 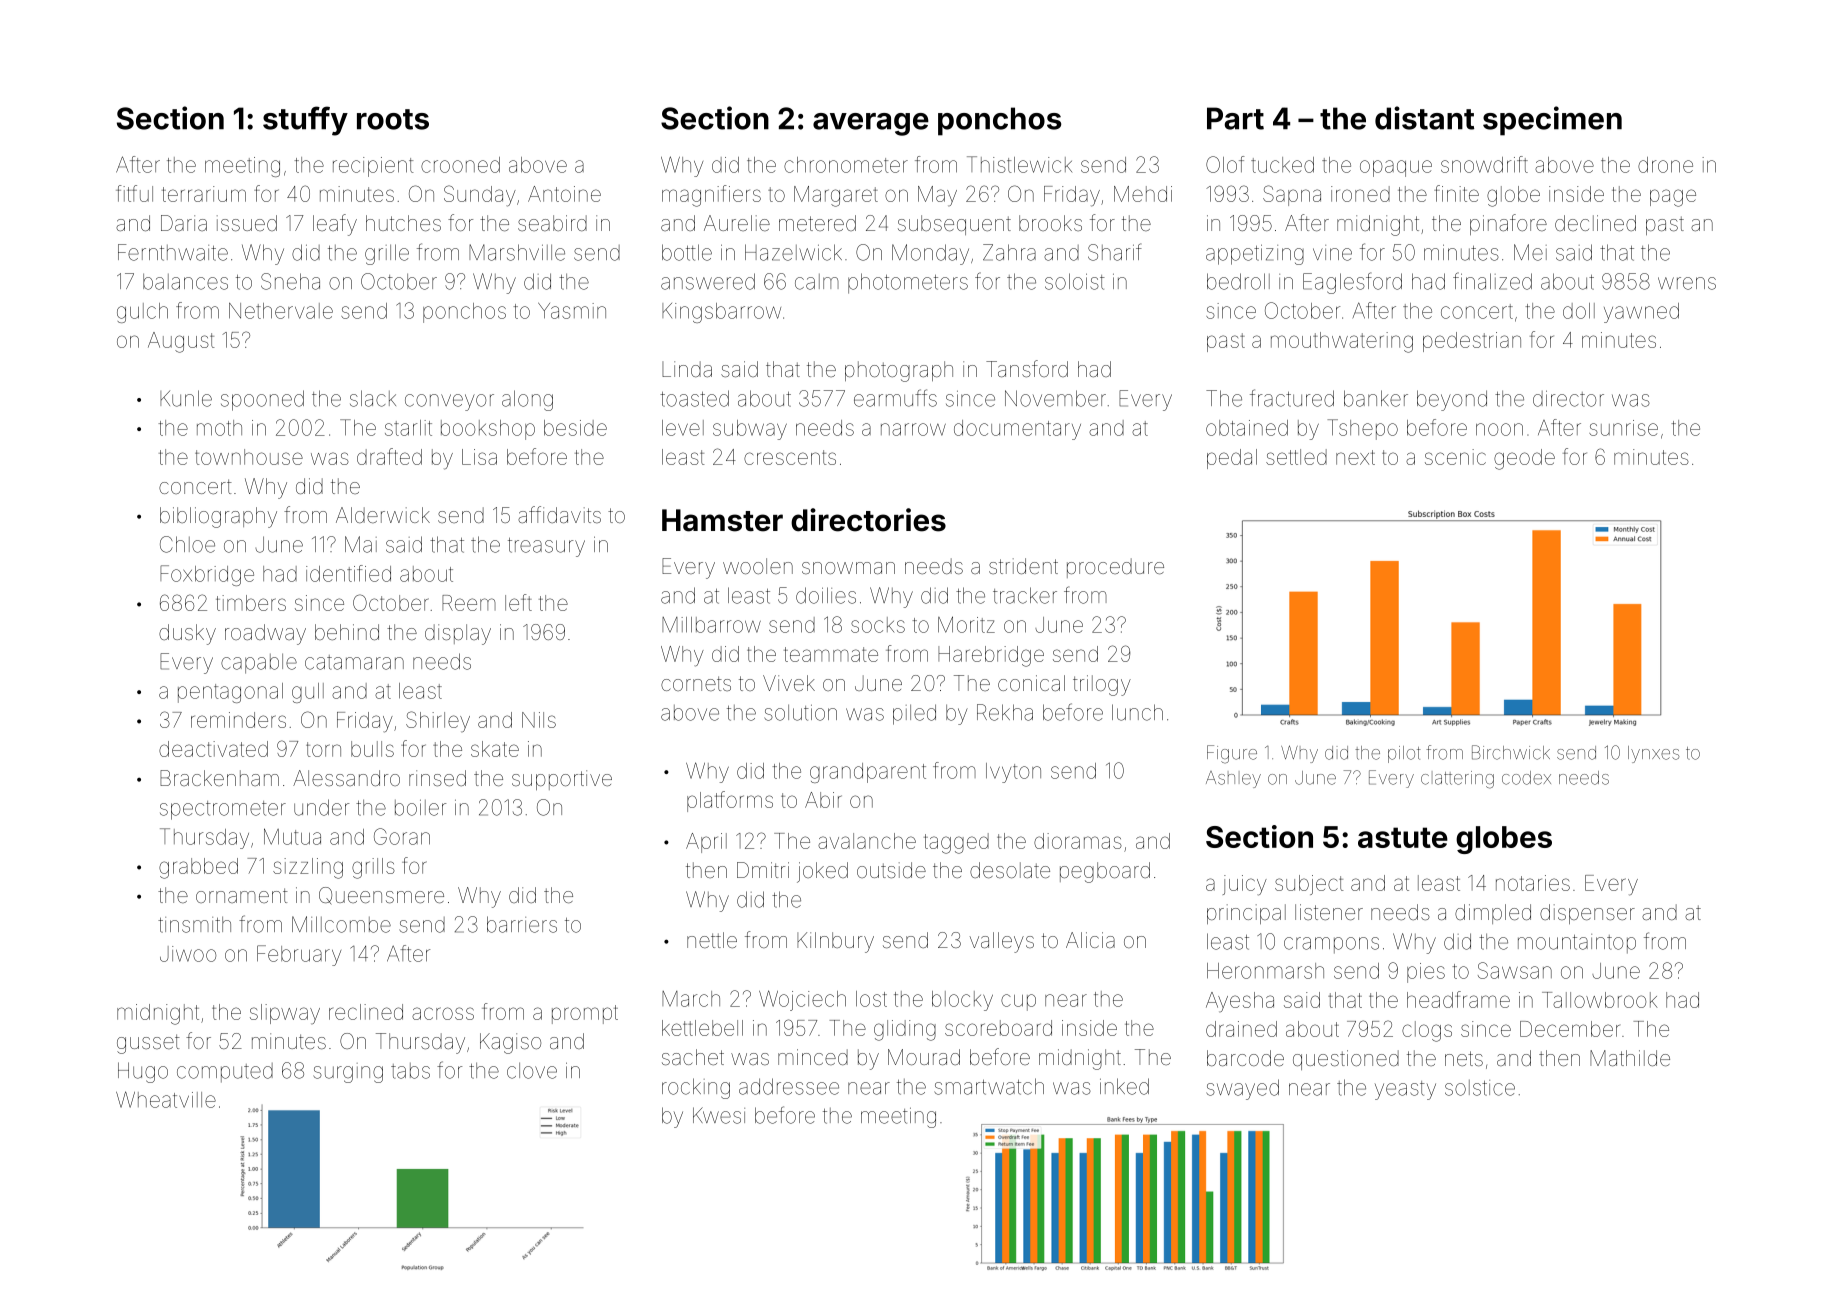 I want to click on valleys, so click(x=1002, y=942).
